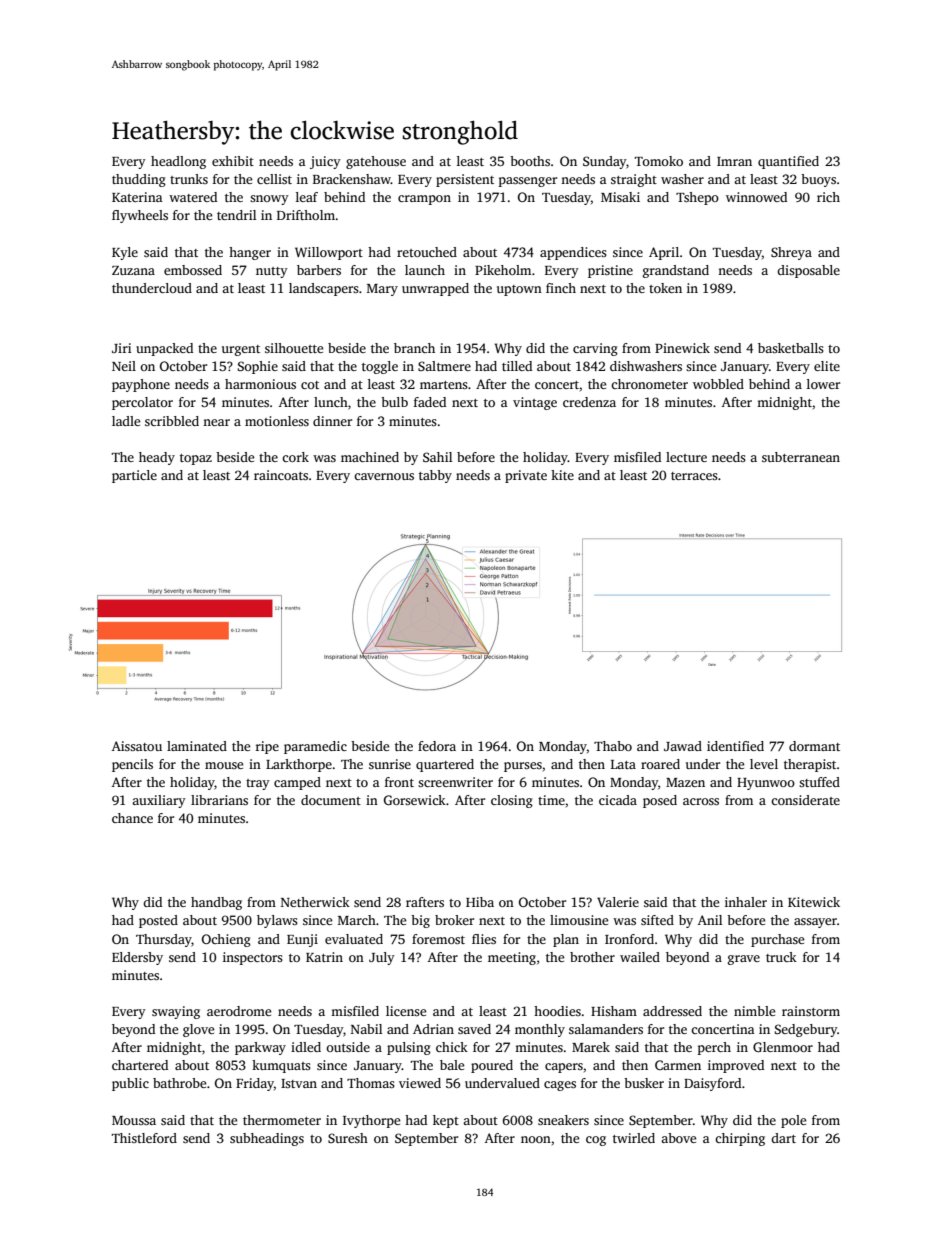  Describe the element at coordinates (801, 457) in the screenshot. I see `subterranean` at that location.
